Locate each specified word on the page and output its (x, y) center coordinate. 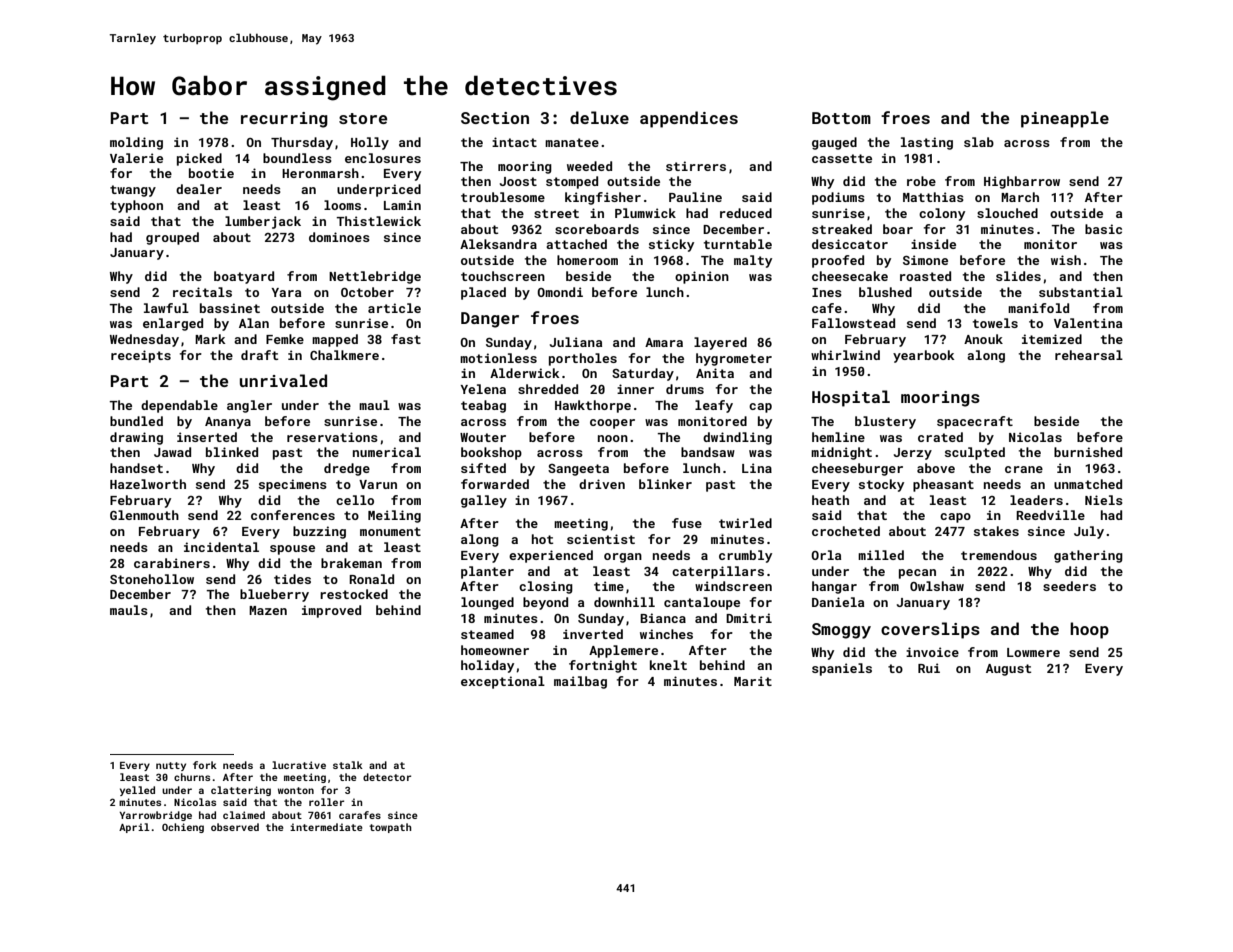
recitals (202, 292)
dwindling (737, 438)
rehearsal (1089, 355)
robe (921, 181)
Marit (753, 681)
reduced (746, 213)
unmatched (1088, 484)
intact (514, 142)
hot (542, 539)
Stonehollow (152, 579)
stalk (348, 765)
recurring (284, 120)
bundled (136, 421)
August (1008, 670)
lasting (927, 143)
